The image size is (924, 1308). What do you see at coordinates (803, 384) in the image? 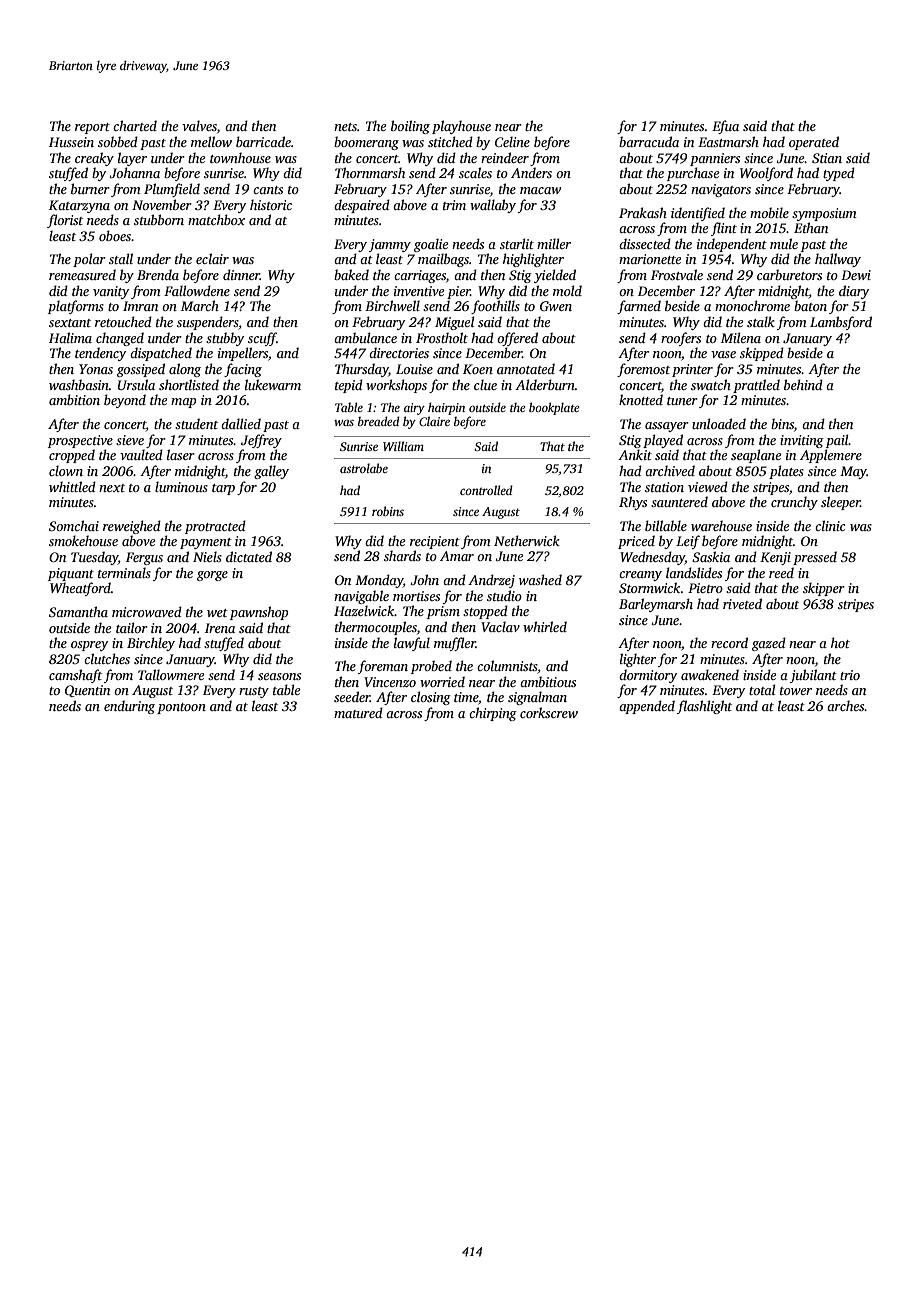
I see `behind` at bounding box center [803, 384].
